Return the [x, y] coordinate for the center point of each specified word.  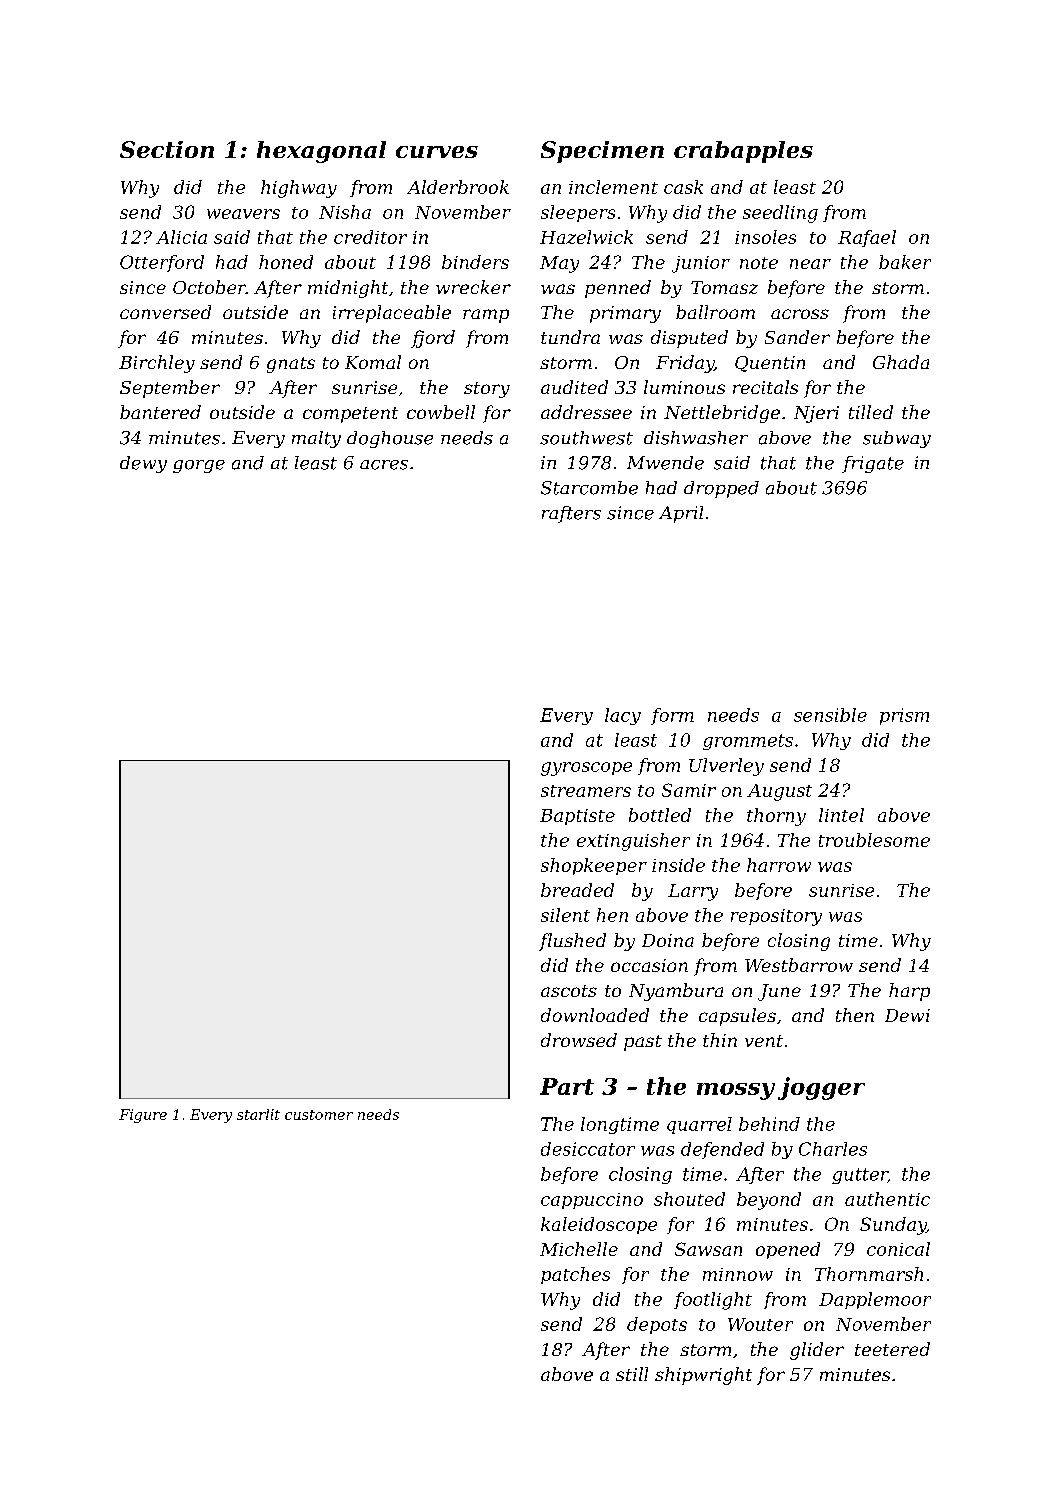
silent [565, 915]
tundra [570, 337]
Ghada [901, 362]
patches [575, 1275]
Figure [143, 1116]
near [810, 264]
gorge [199, 466]
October [209, 287]
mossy [736, 1091]
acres [384, 465]
